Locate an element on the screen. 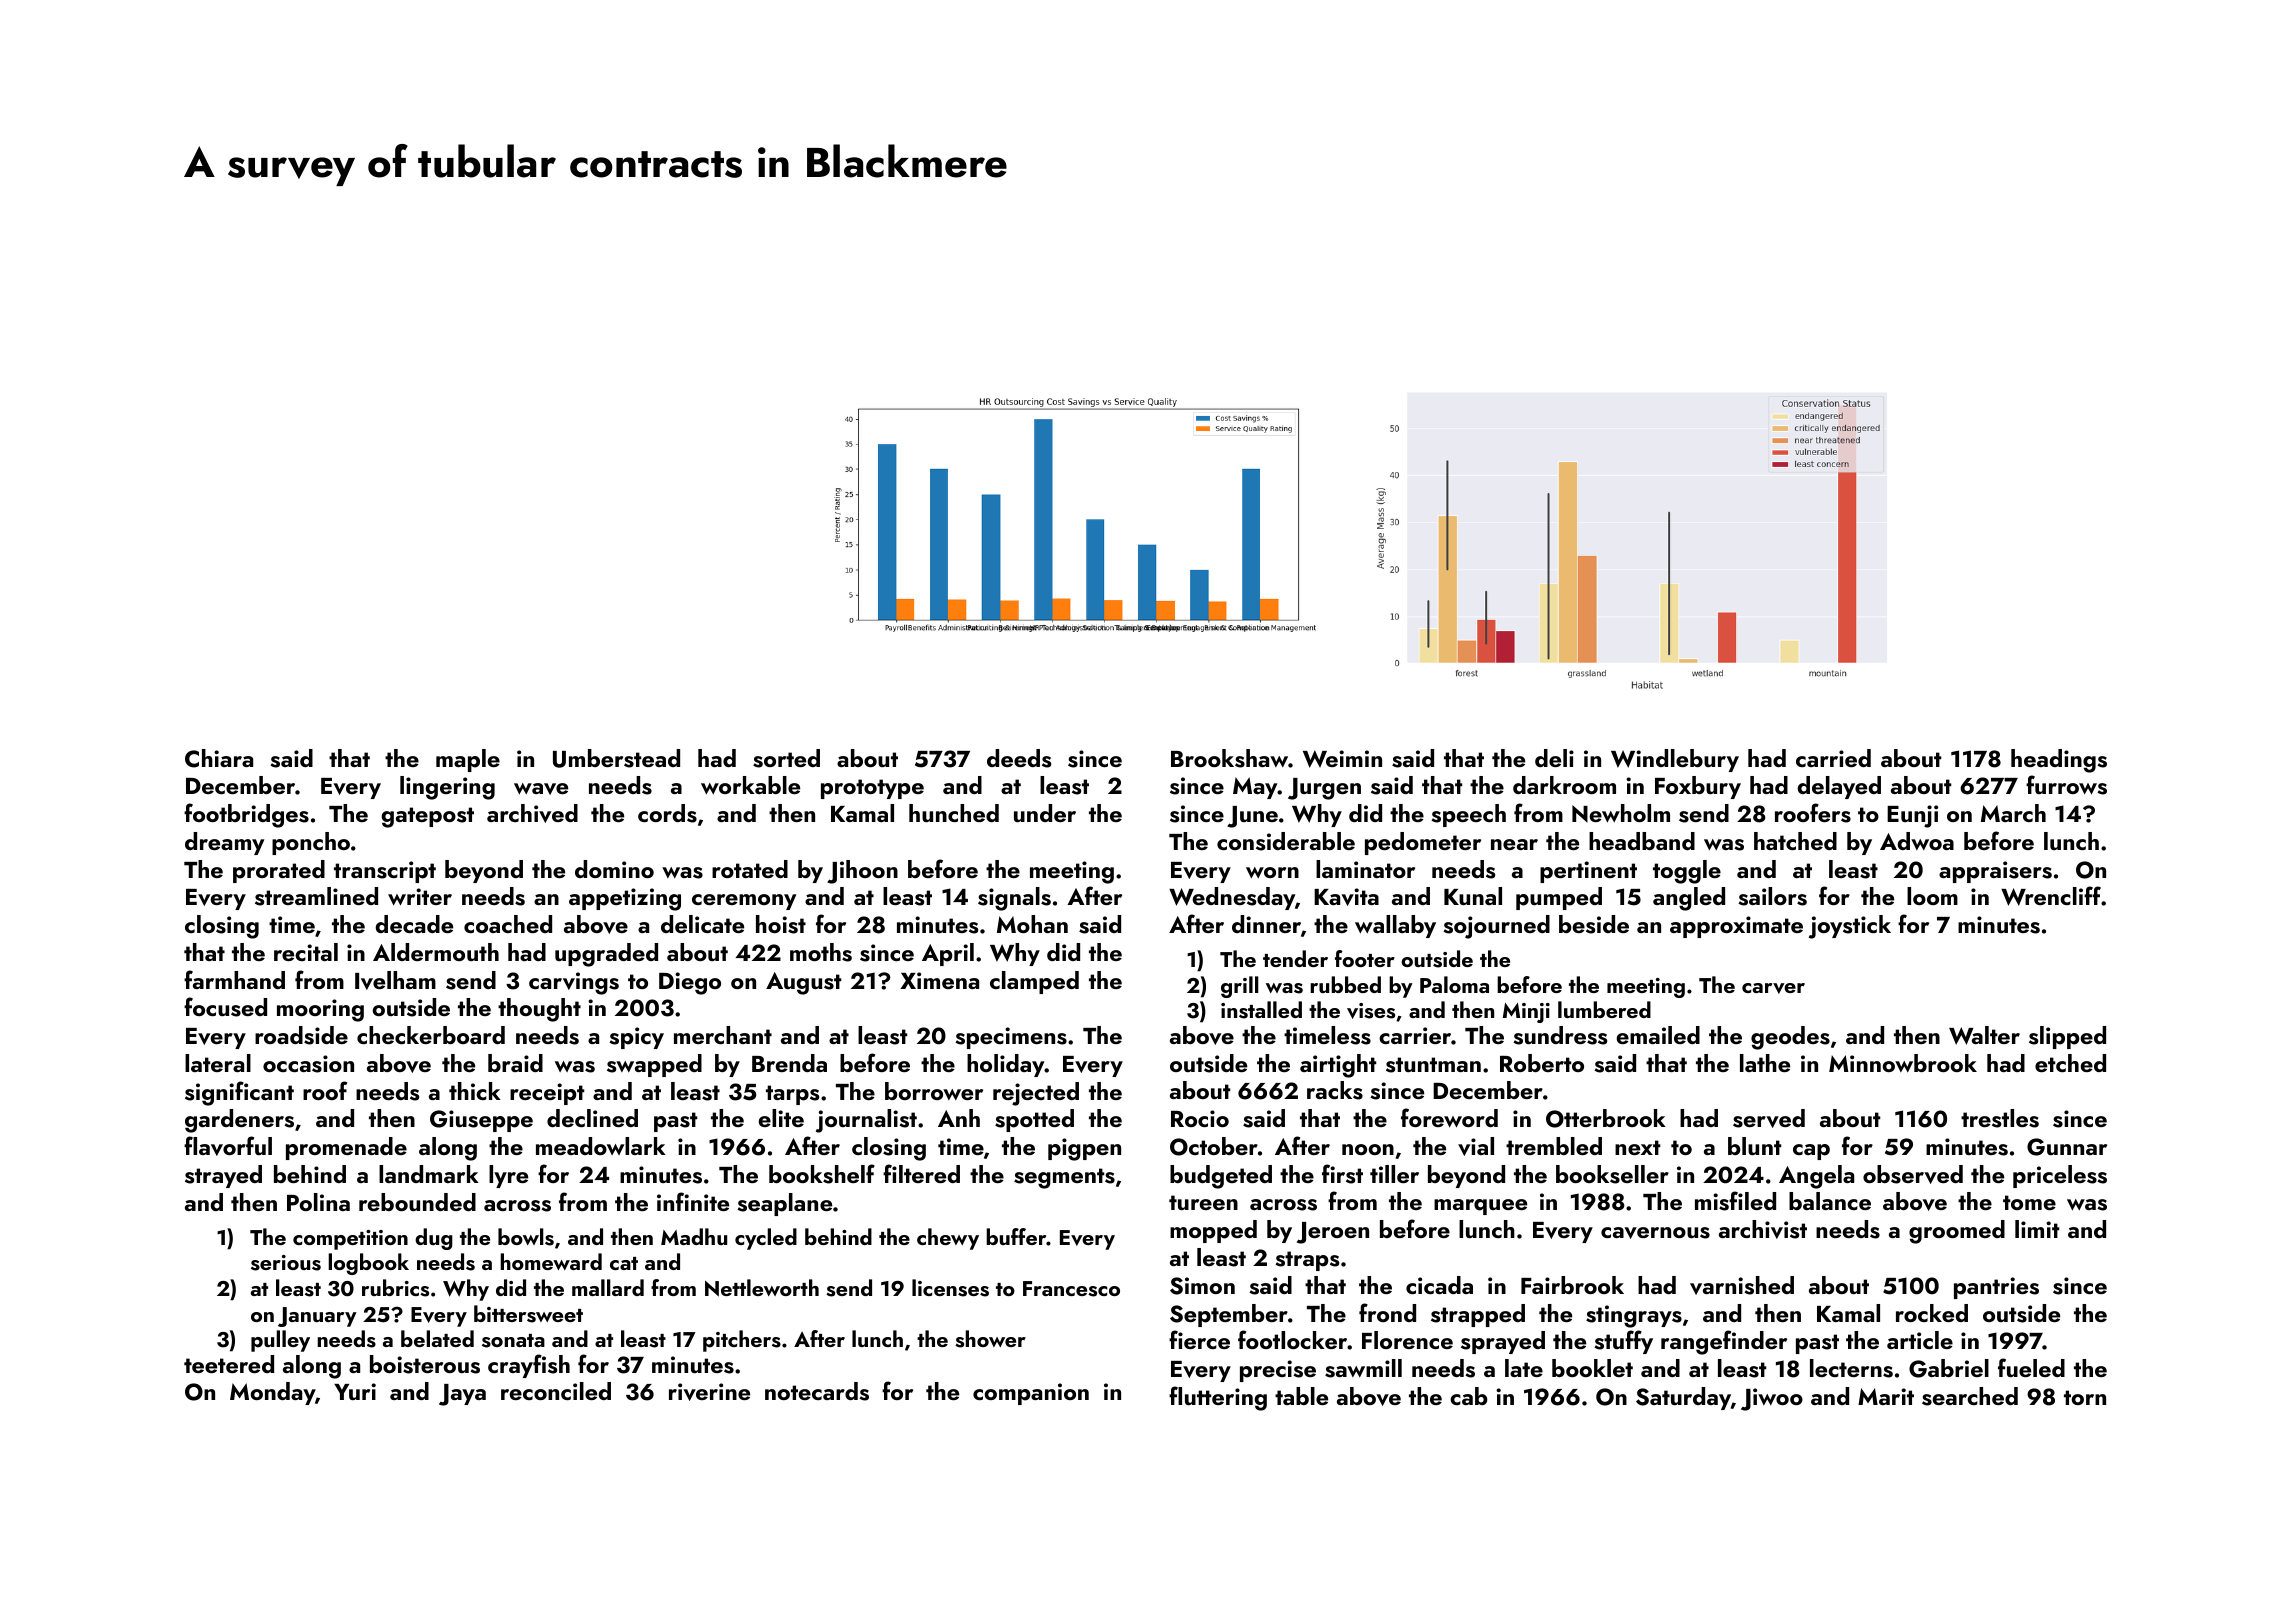  rubrics is located at coordinates (395, 1288).
